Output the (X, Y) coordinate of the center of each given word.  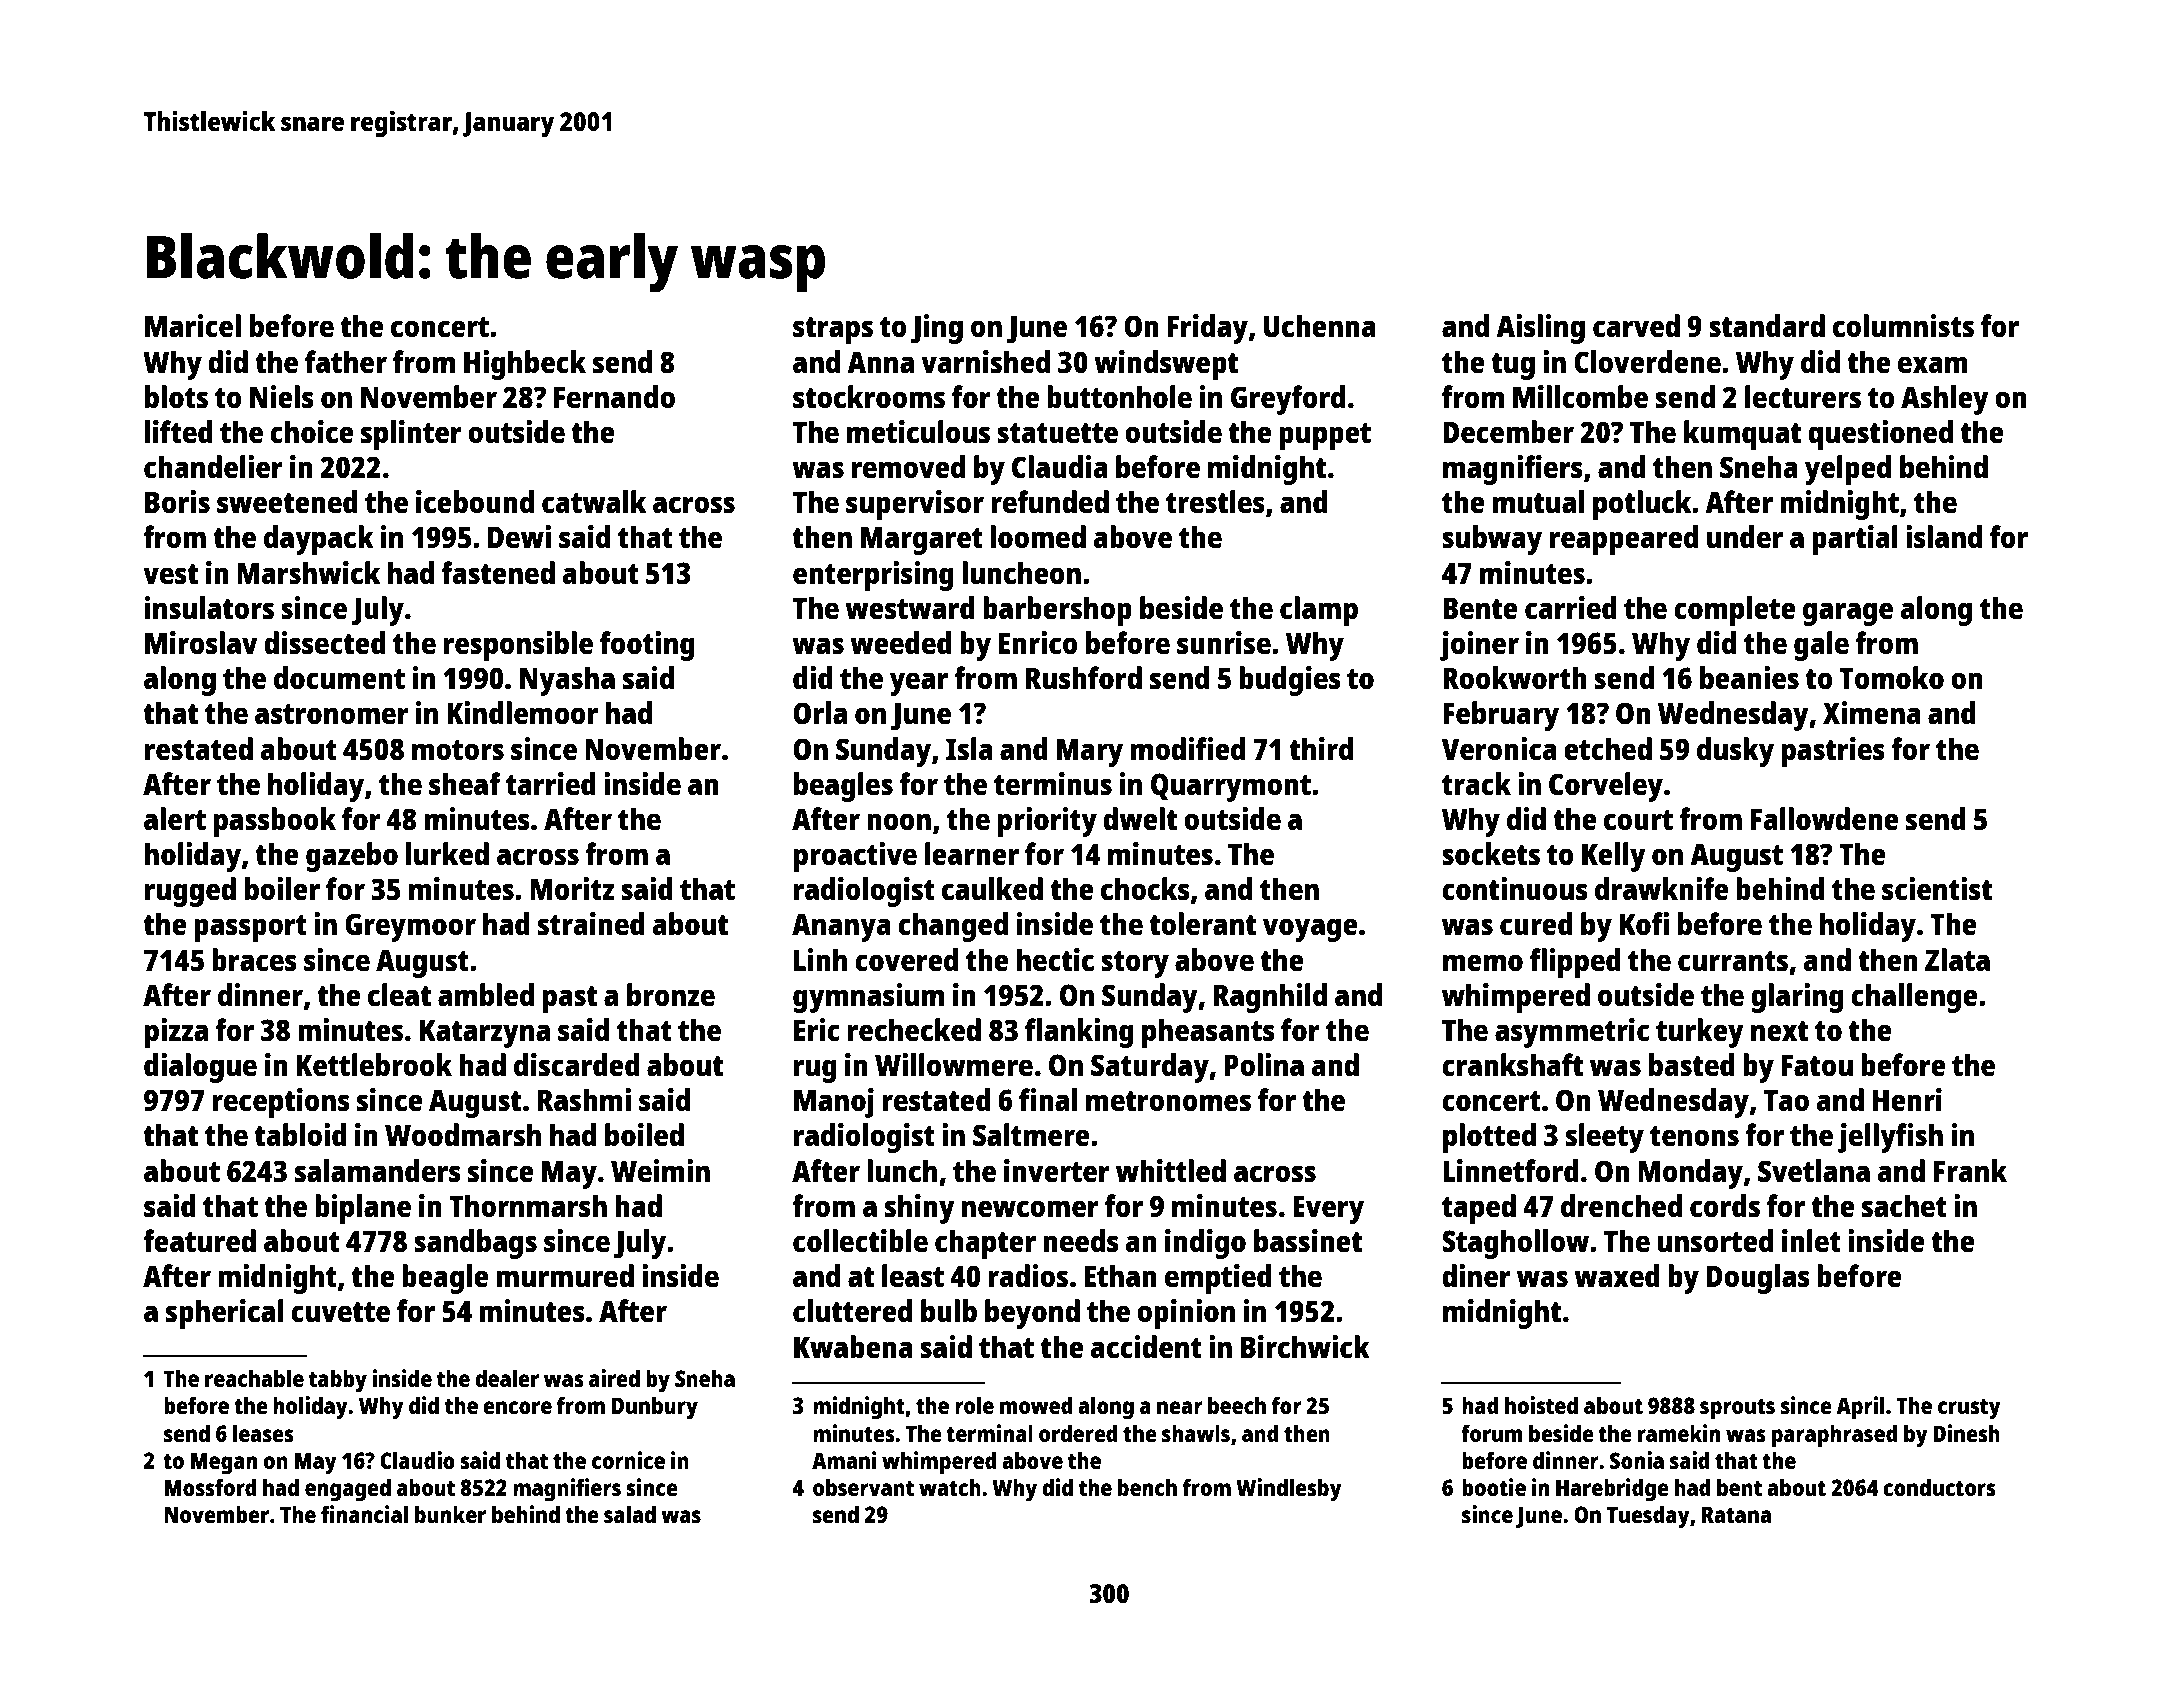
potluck (1642, 505)
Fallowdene (1825, 818)
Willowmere (954, 1064)
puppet (1325, 436)
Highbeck (525, 365)
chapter (985, 1244)
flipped (1575, 963)
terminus (1053, 784)
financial (364, 1514)
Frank (1970, 1170)
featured (199, 1240)
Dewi (519, 536)
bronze (671, 994)
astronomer (332, 714)
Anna (880, 362)
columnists (1903, 326)
